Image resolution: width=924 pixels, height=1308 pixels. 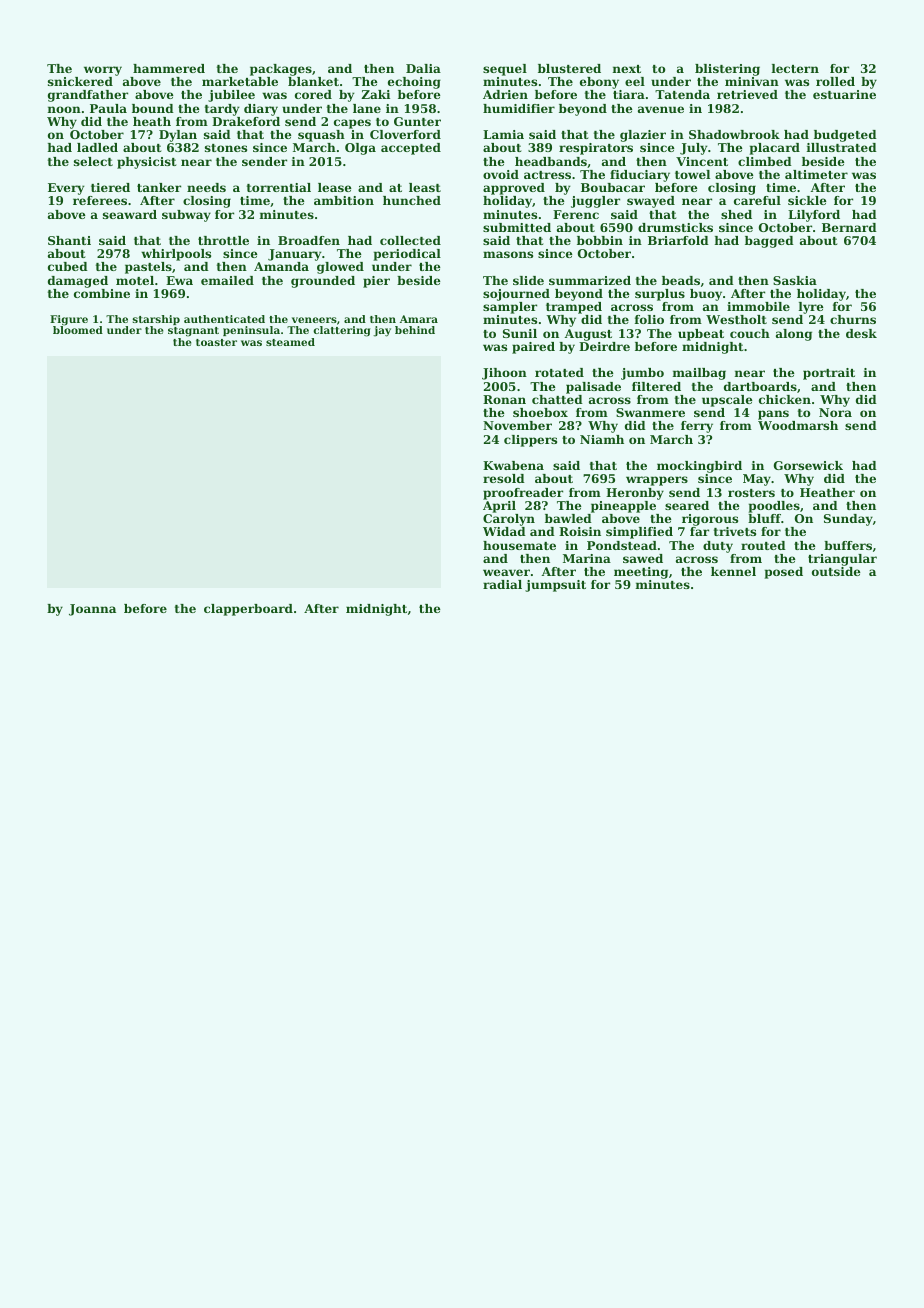 I want to click on whirlpools, so click(x=176, y=255).
